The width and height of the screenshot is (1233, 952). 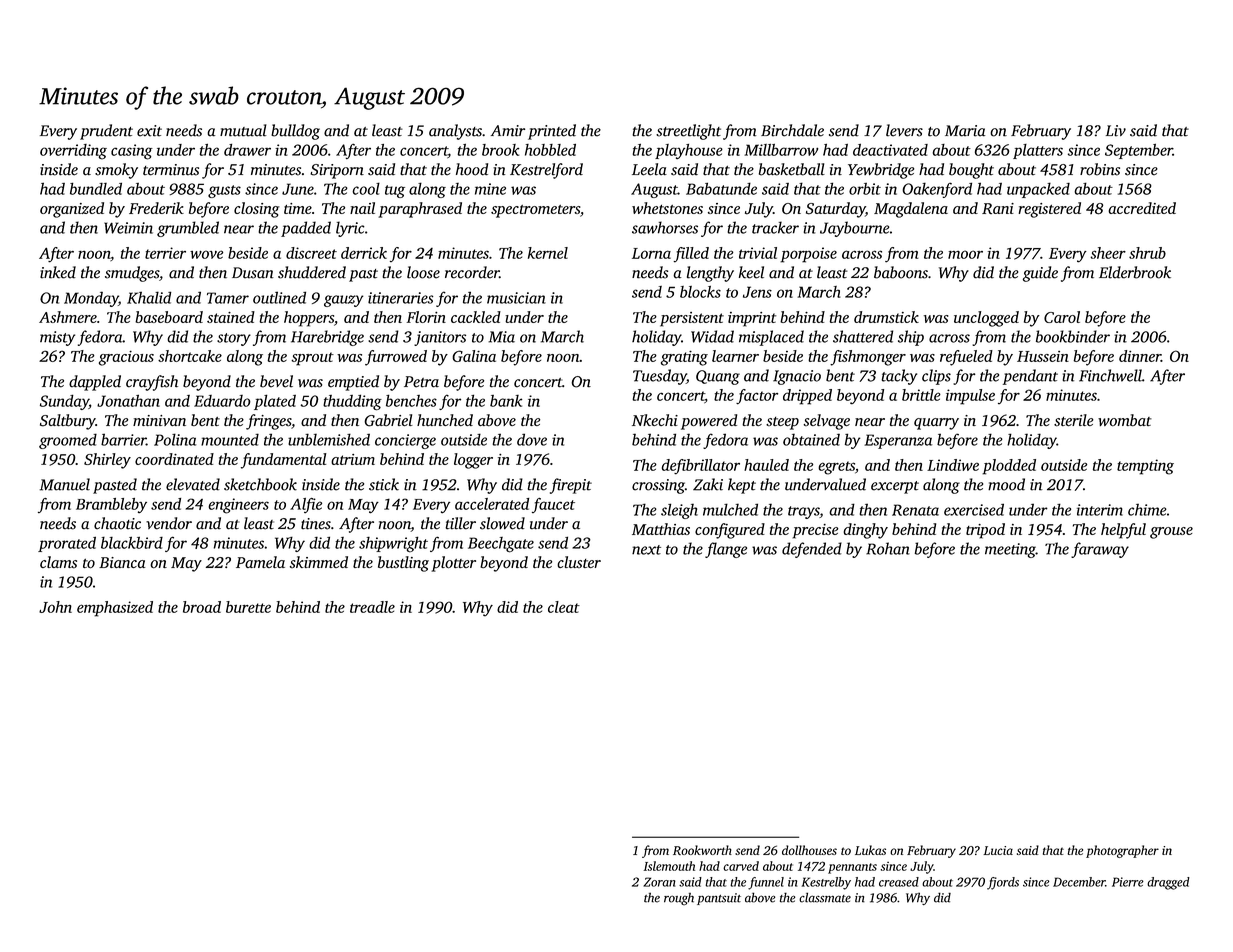 I want to click on interim, so click(x=1100, y=510).
